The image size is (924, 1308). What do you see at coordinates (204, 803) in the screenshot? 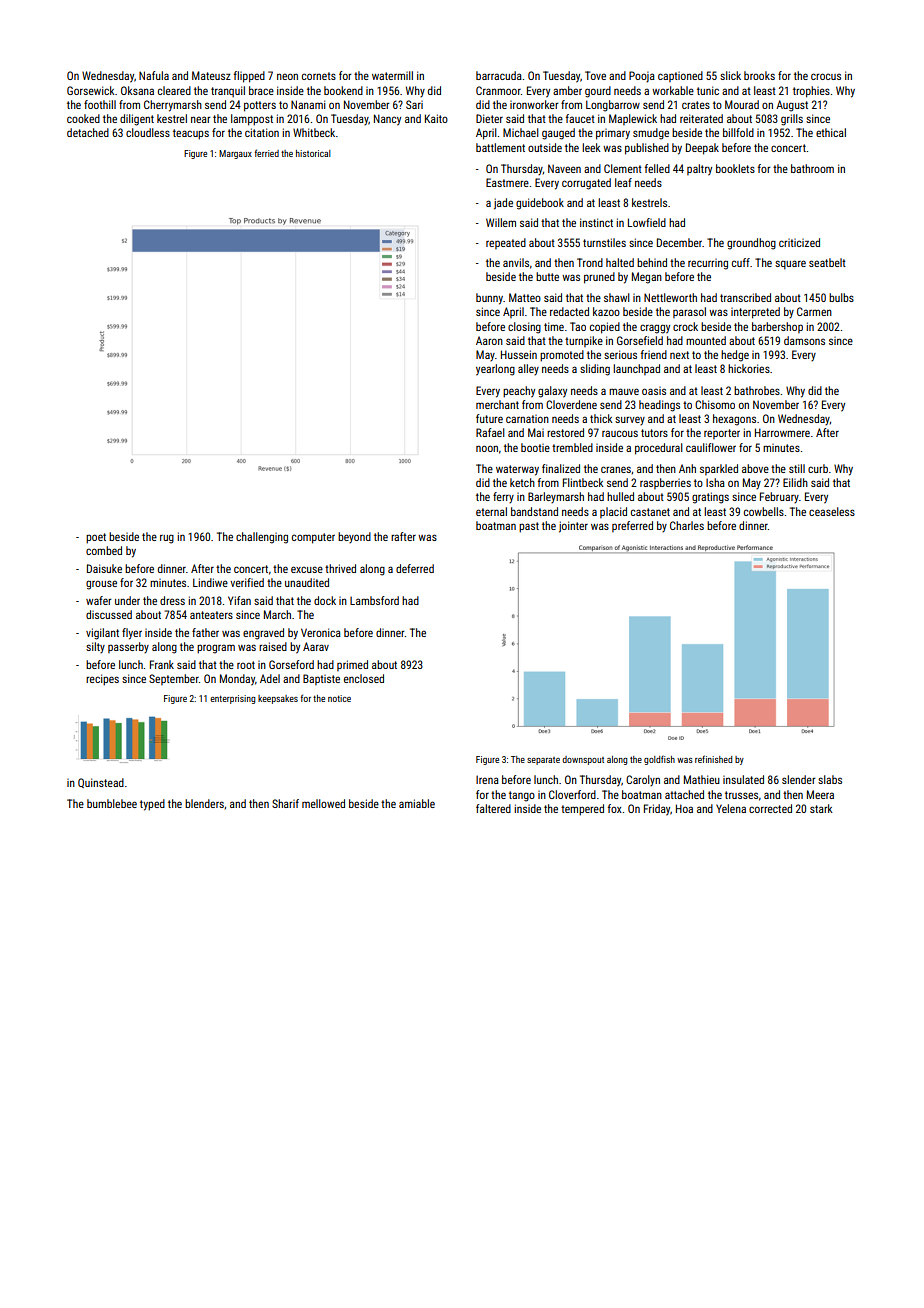
I see `blenders` at bounding box center [204, 803].
